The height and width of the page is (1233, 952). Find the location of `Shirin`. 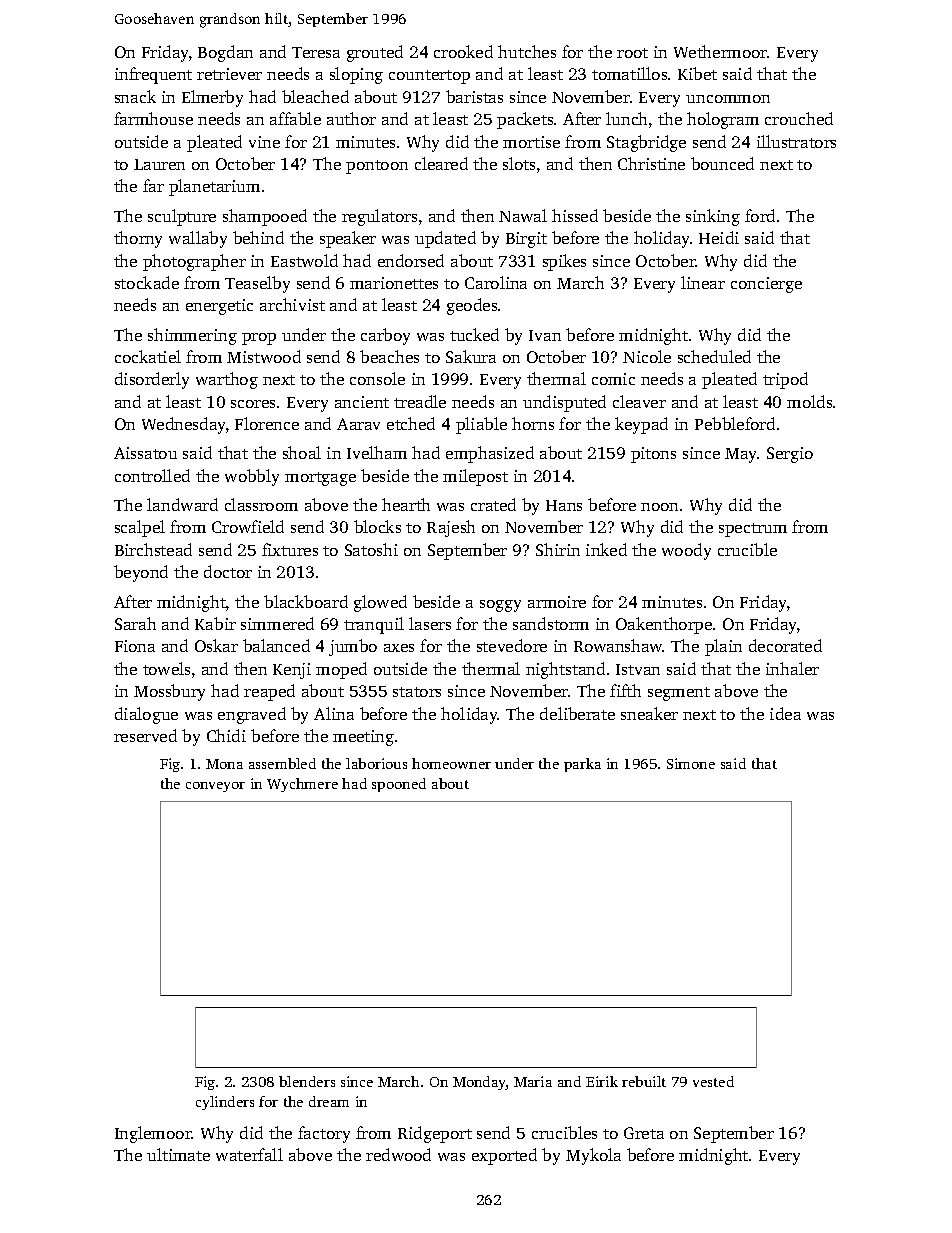

Shirin is located at coordinates (558, 549).
